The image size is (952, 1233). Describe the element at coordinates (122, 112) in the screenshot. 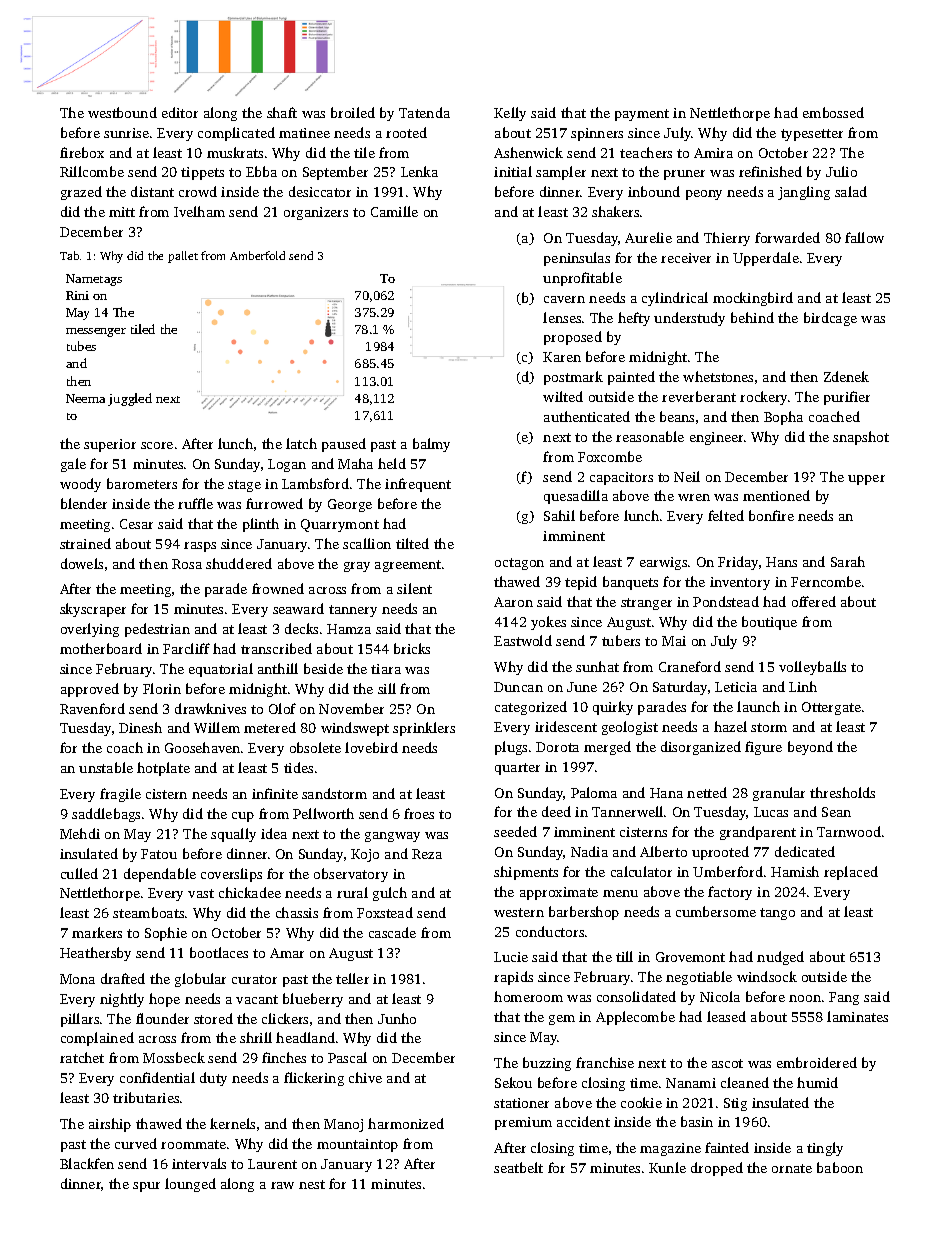

I see `westbound` at that location.
